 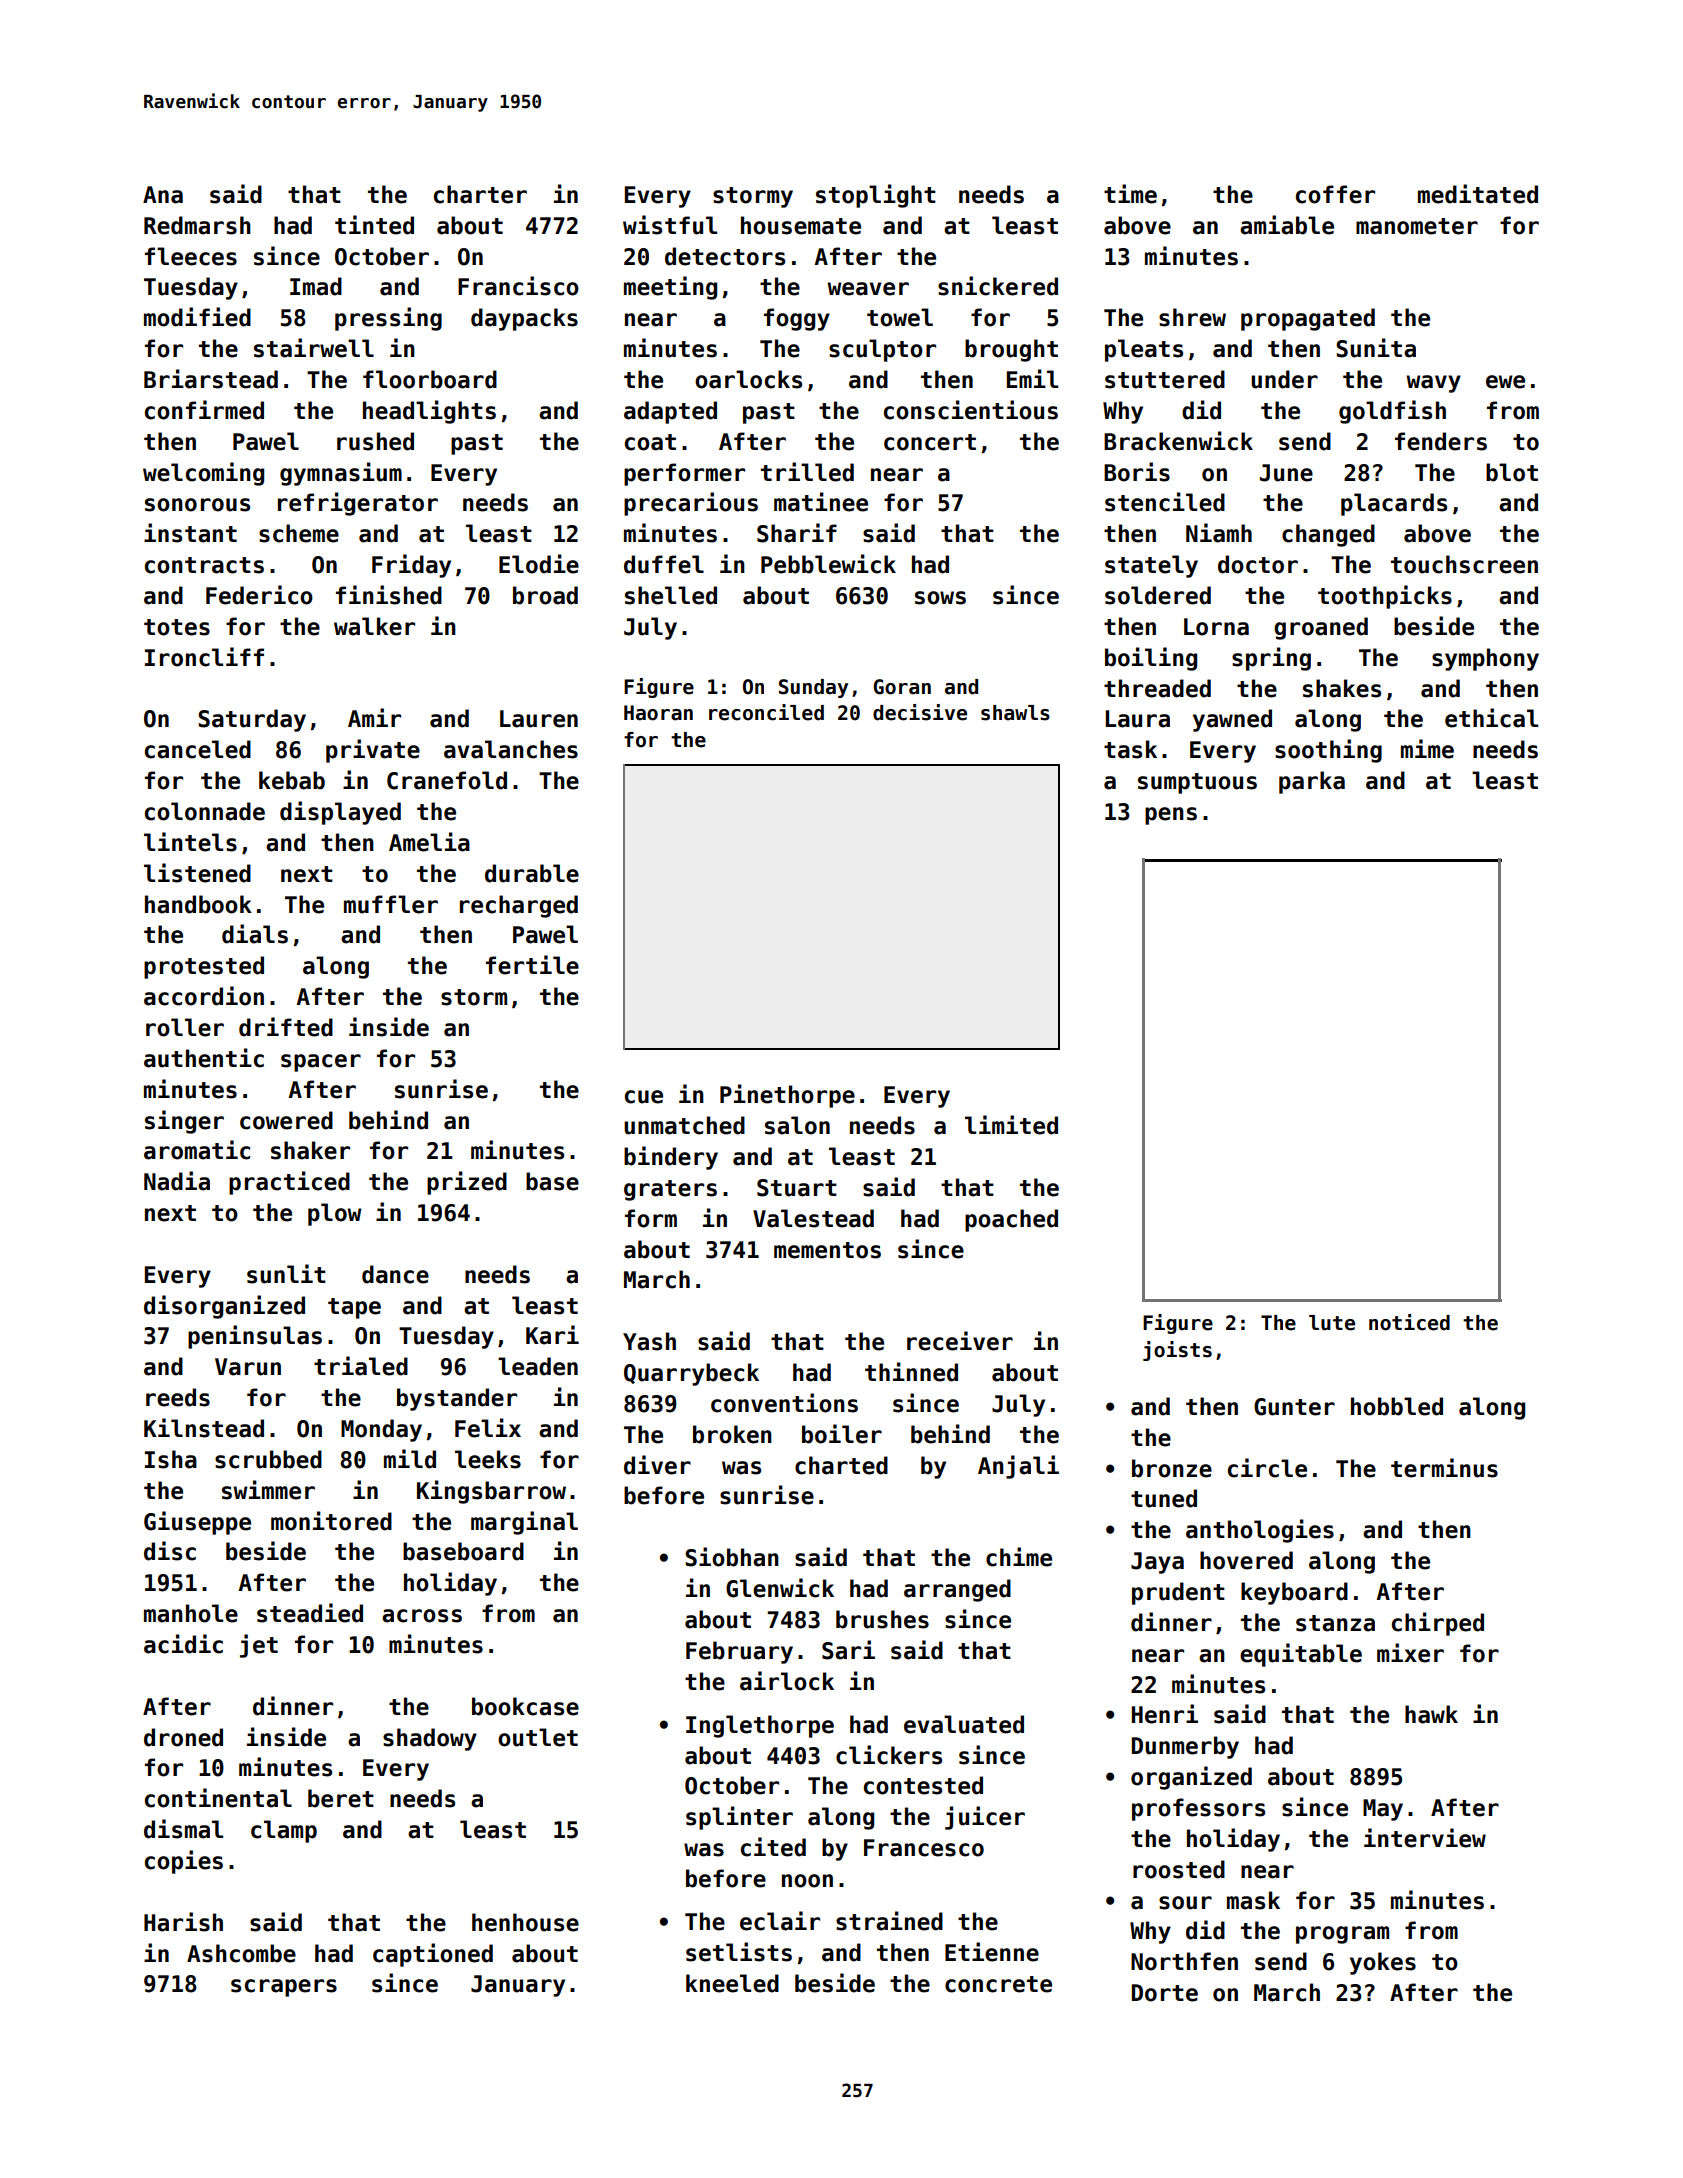 What do you see at coordinates (1512, 472) in the page?
I see `blot` at bounding box center [1512, 472].
